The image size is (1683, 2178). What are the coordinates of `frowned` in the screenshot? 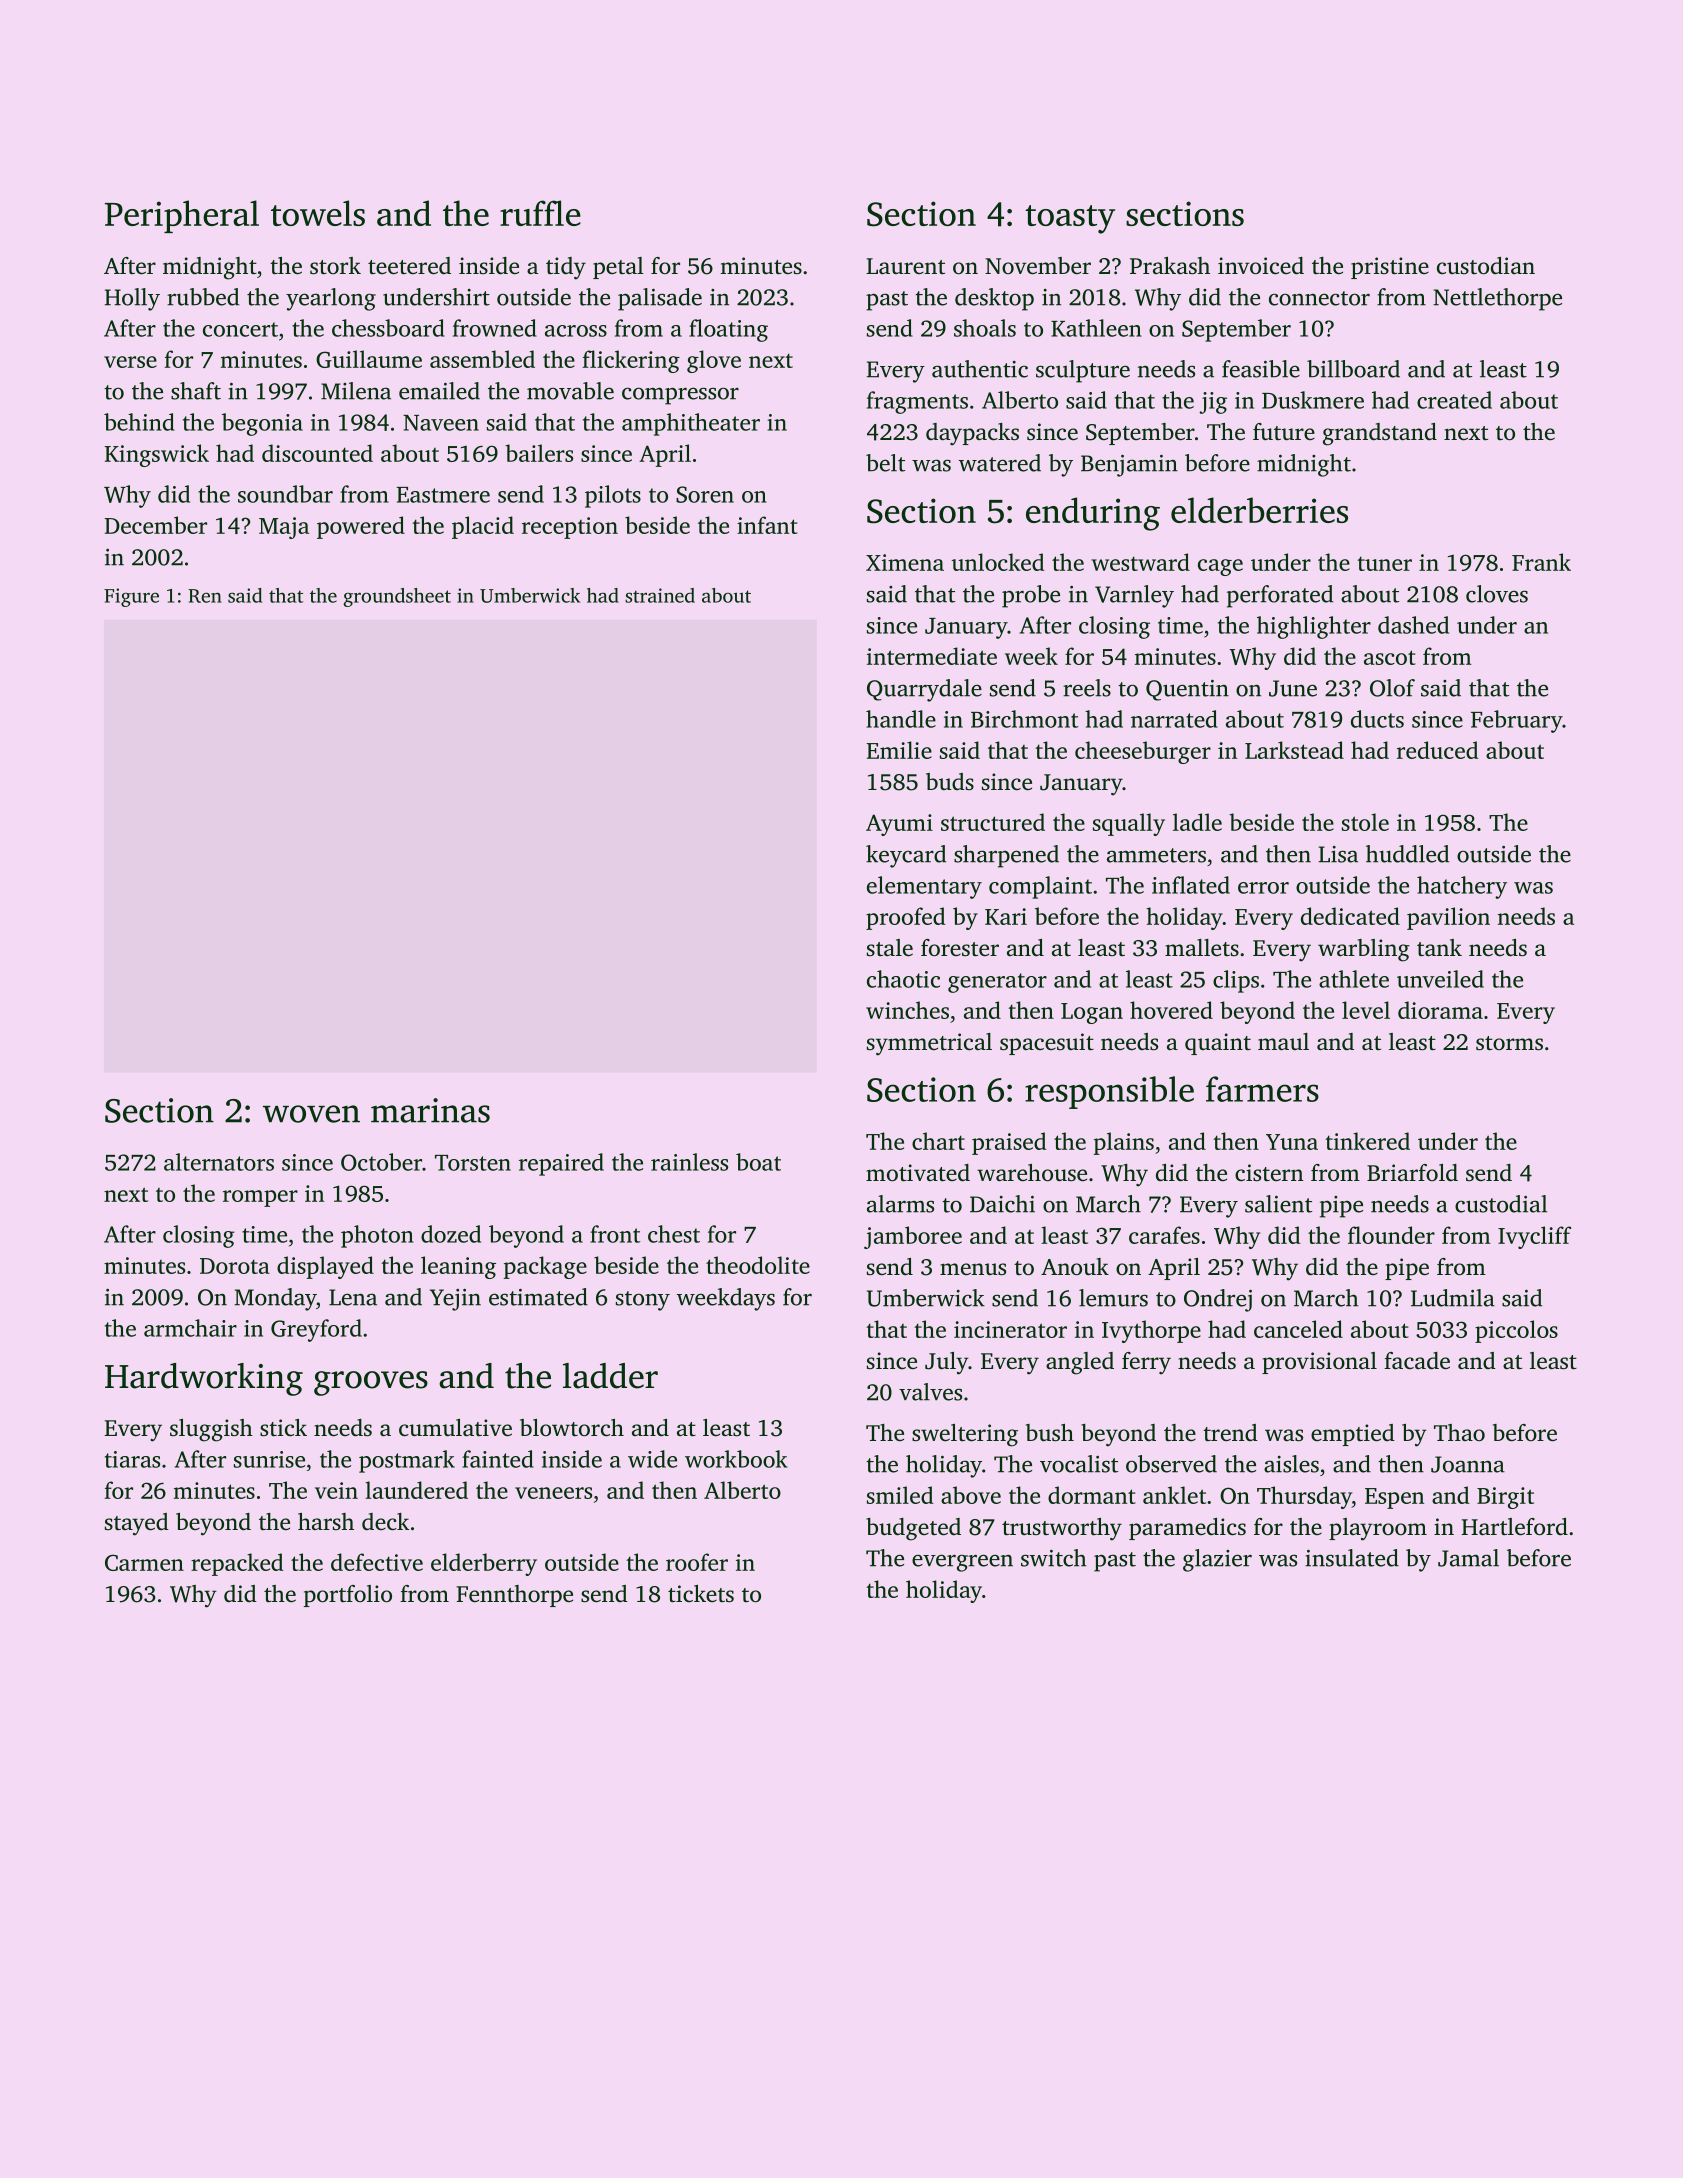 It's located at (495, 328).
